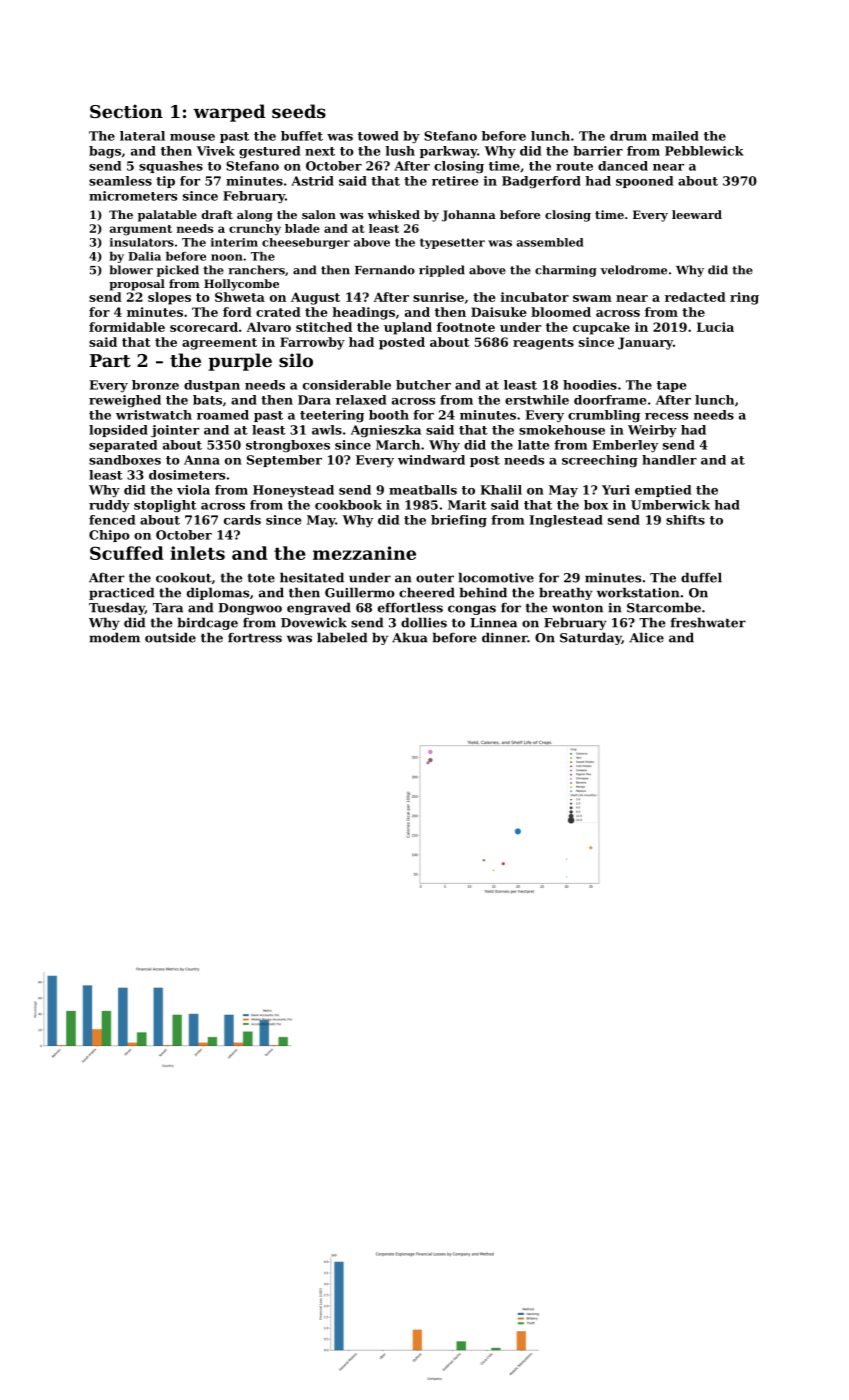 This image has height=1400, width=849. What do you see at coordinates (127, 327) in the image?
I see `formidable` at bounding box center [127, 327].
